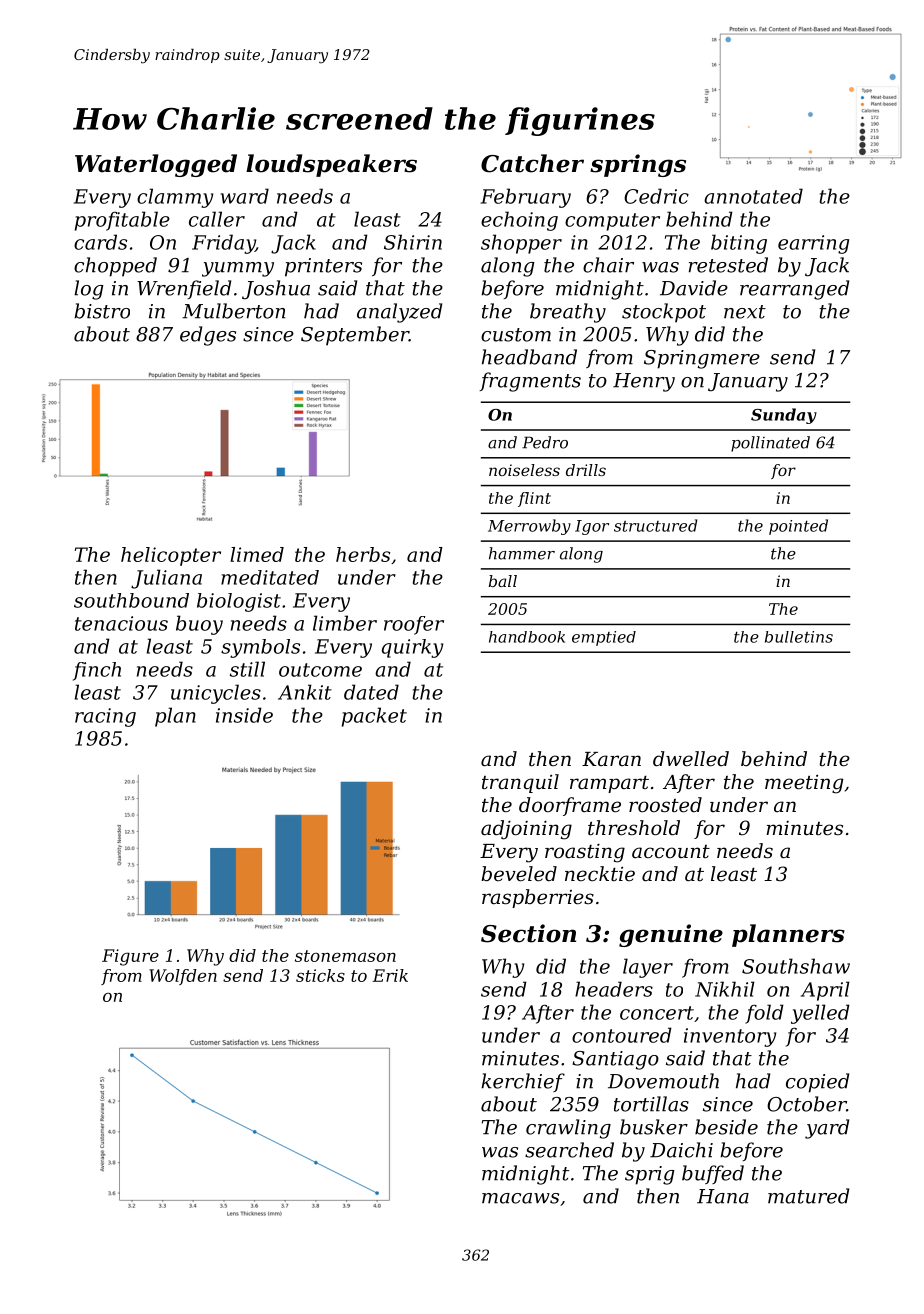  What do you see at coordinates (183, 977) in the screenshot?
I see `Wolfden` at bounding box center [183, 977].
